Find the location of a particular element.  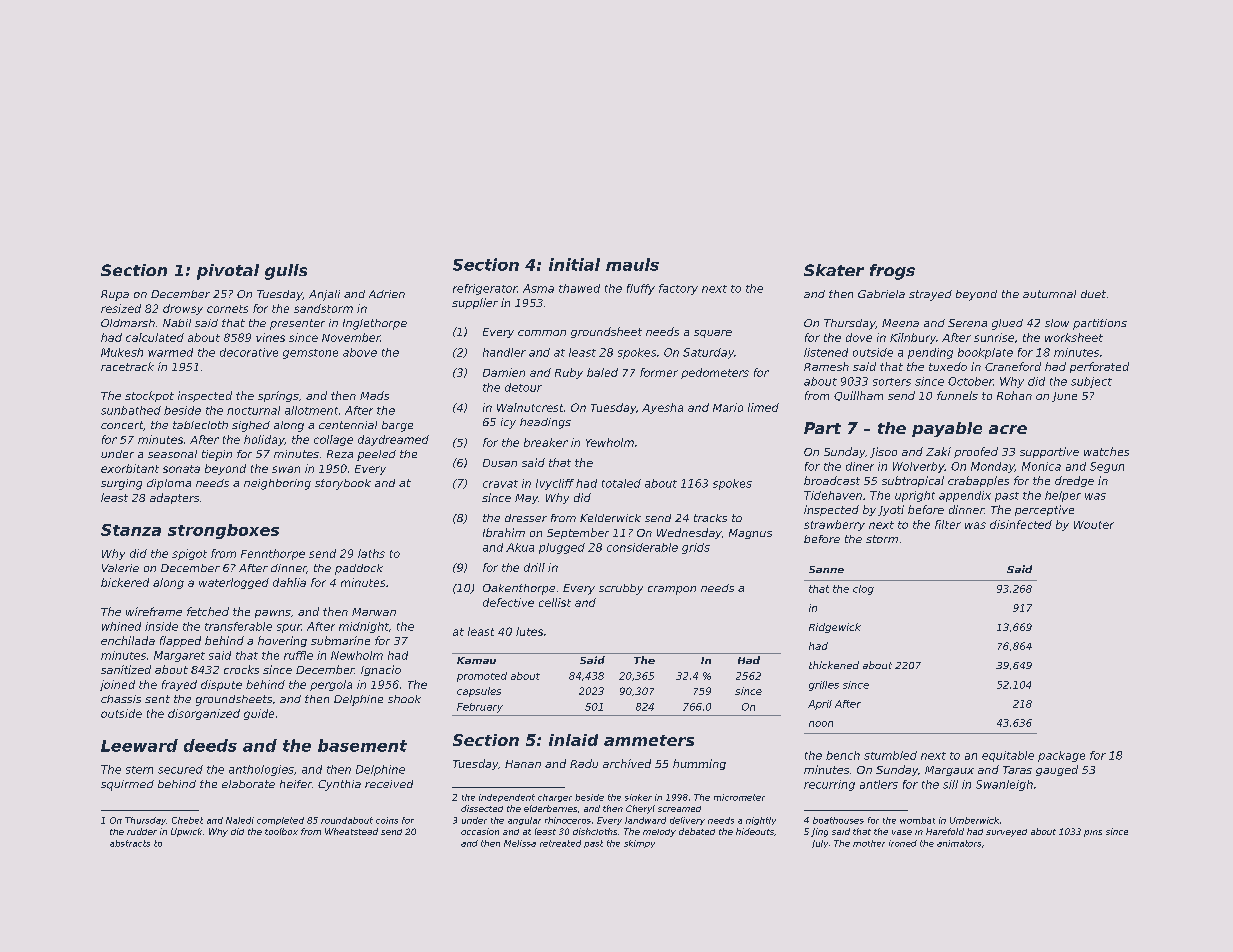

frogs is located at coordinates (892, 272).
